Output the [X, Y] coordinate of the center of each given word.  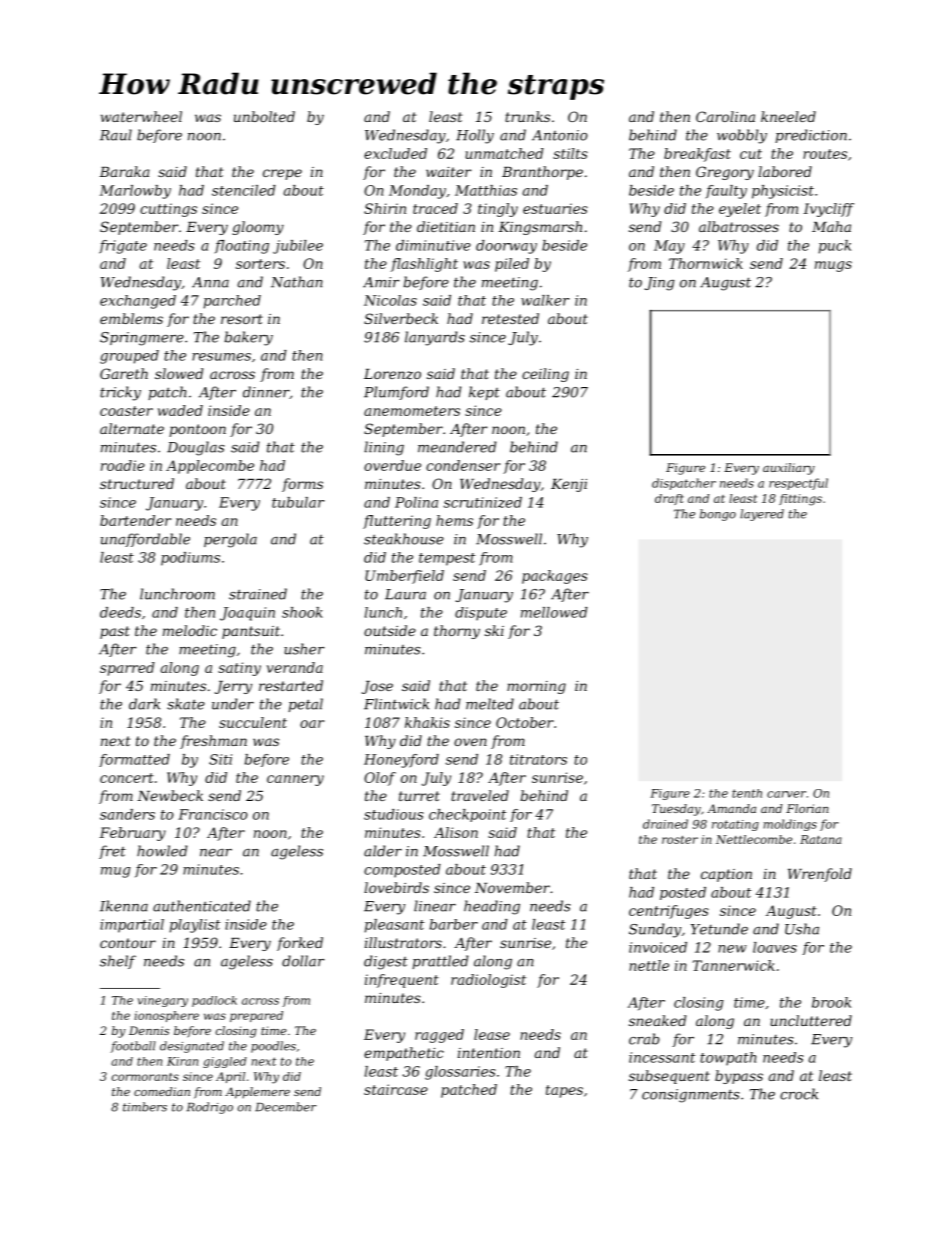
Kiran [182, 1061]
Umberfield [404, 577]
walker [545, 300]
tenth [747, 793]
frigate [123, 247]
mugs [833, 266]
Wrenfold [820, 875]
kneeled [788, 116]
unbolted [264, 116]
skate [186, 704]
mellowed [554, 612]
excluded [395, 153]
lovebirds [396, 887]
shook [302, 612]
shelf [118, 962]
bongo [718, 515]
